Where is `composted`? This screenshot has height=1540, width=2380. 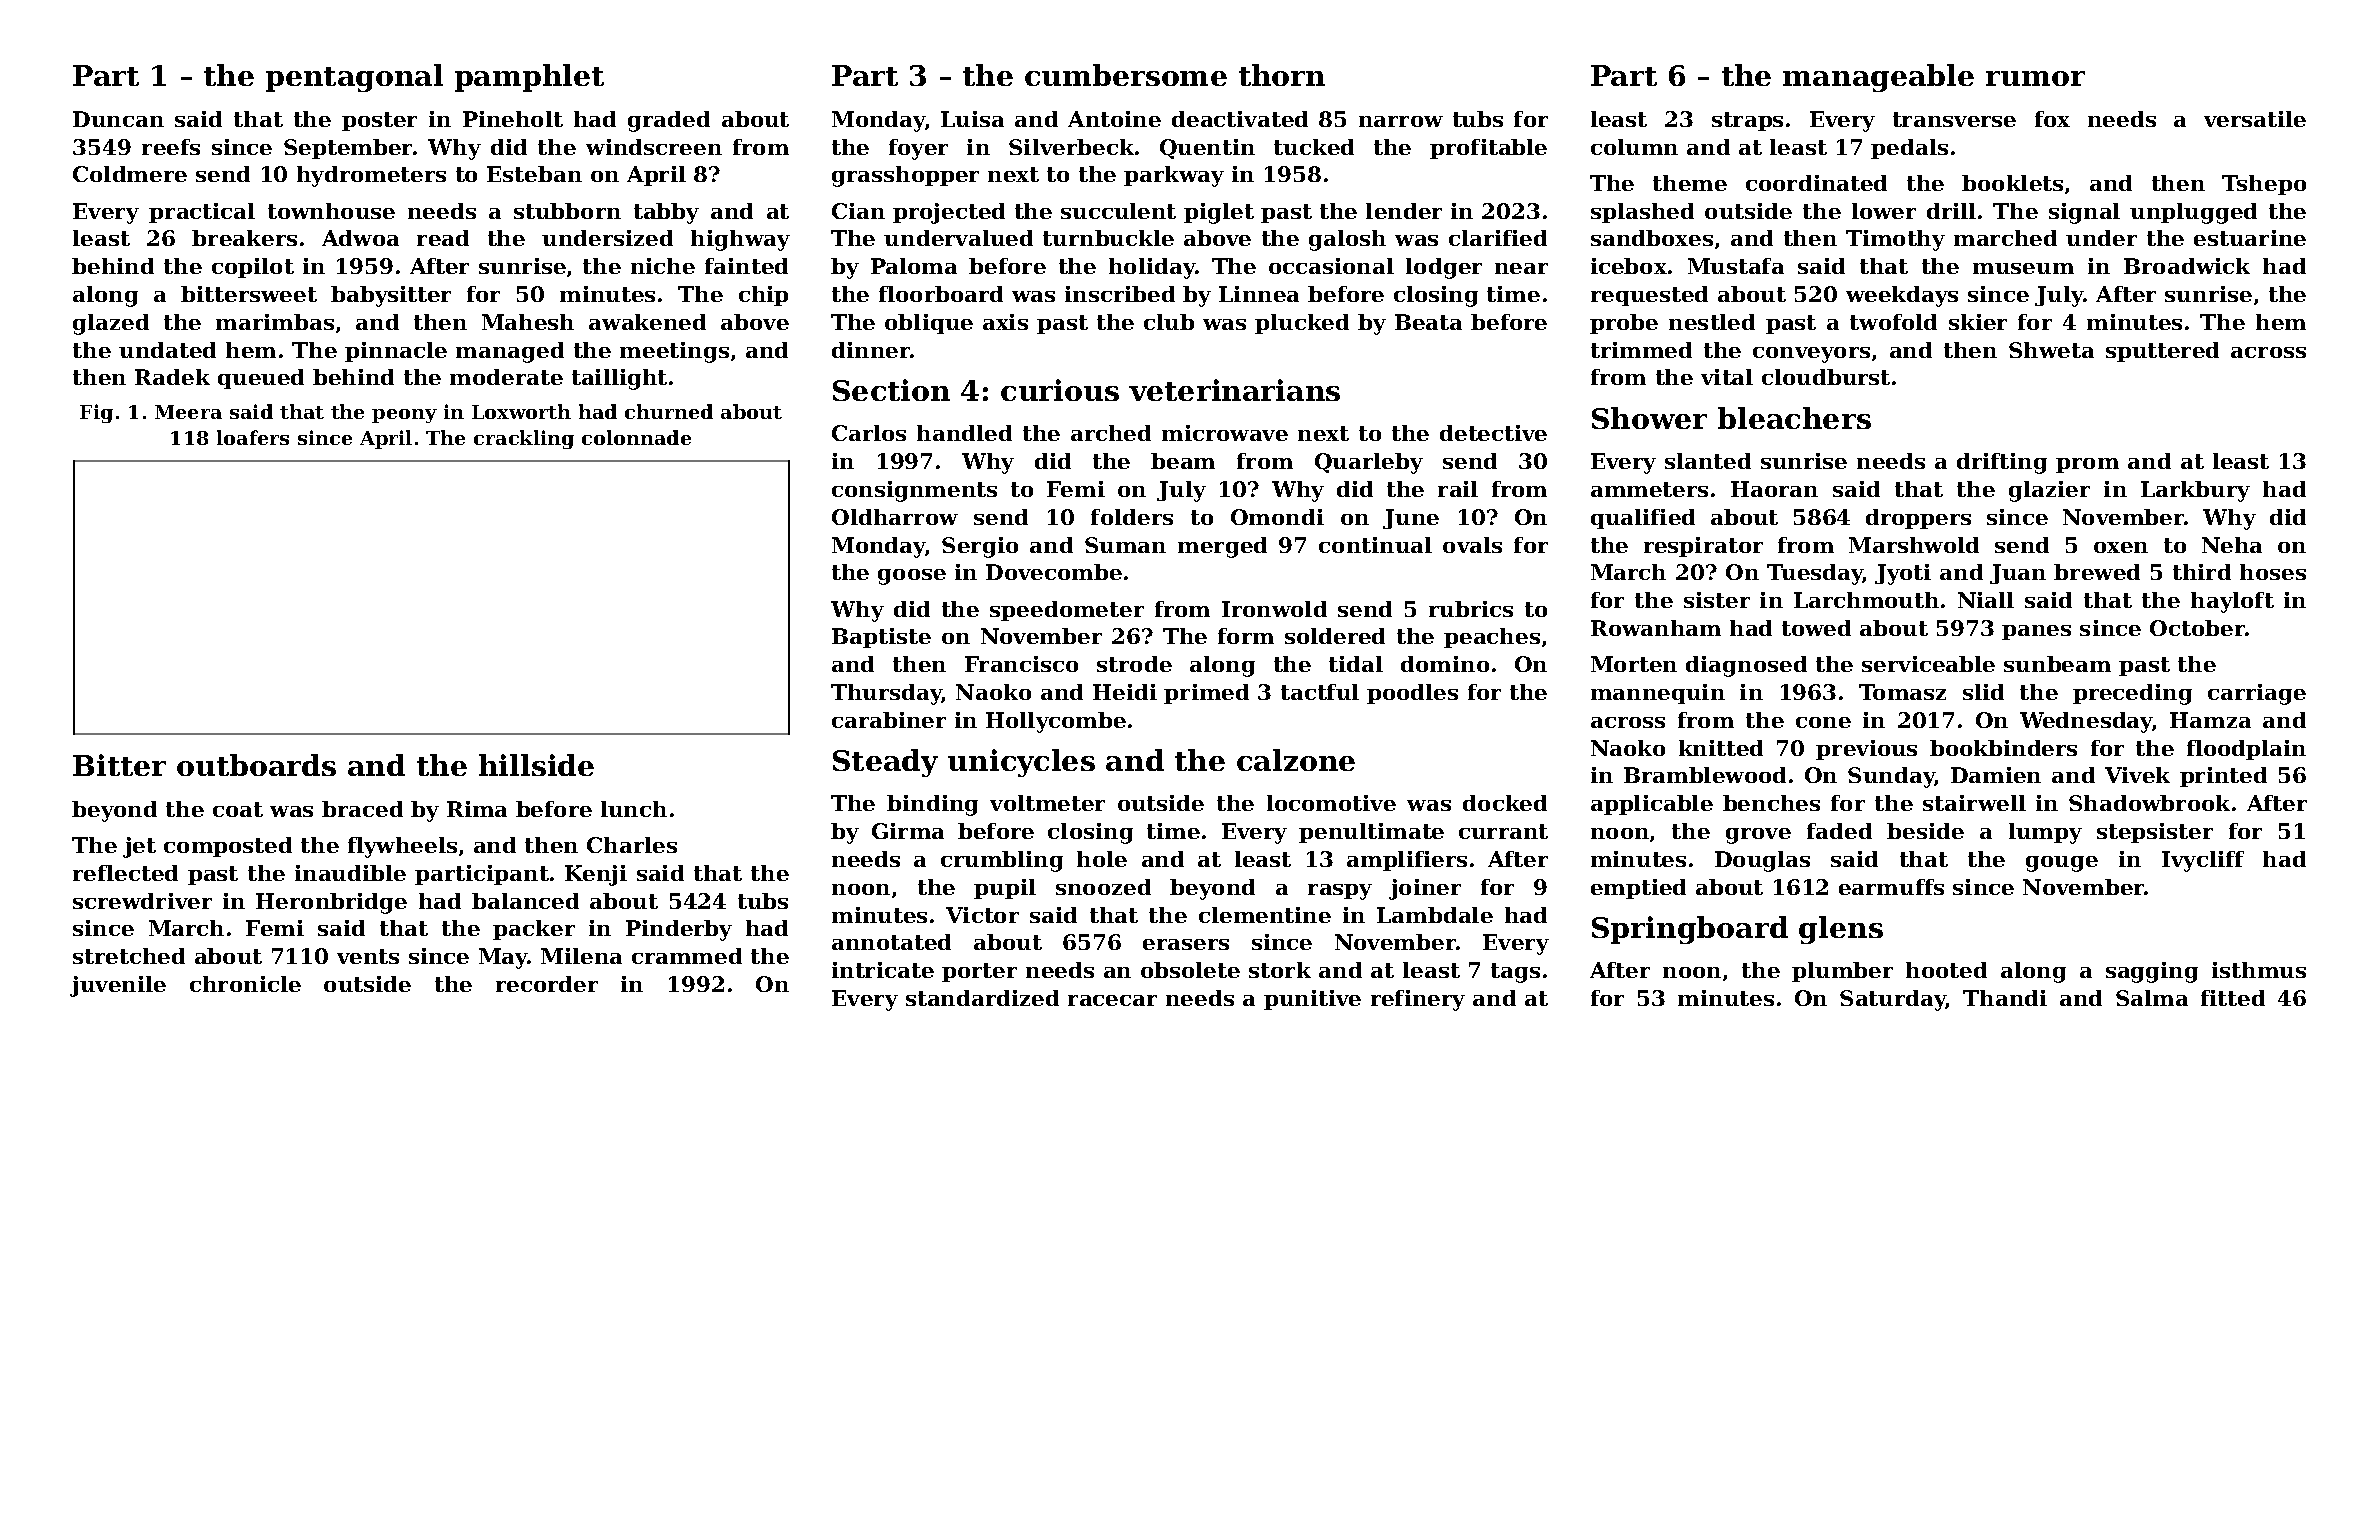
composted is located at coordinates (228, 847).
